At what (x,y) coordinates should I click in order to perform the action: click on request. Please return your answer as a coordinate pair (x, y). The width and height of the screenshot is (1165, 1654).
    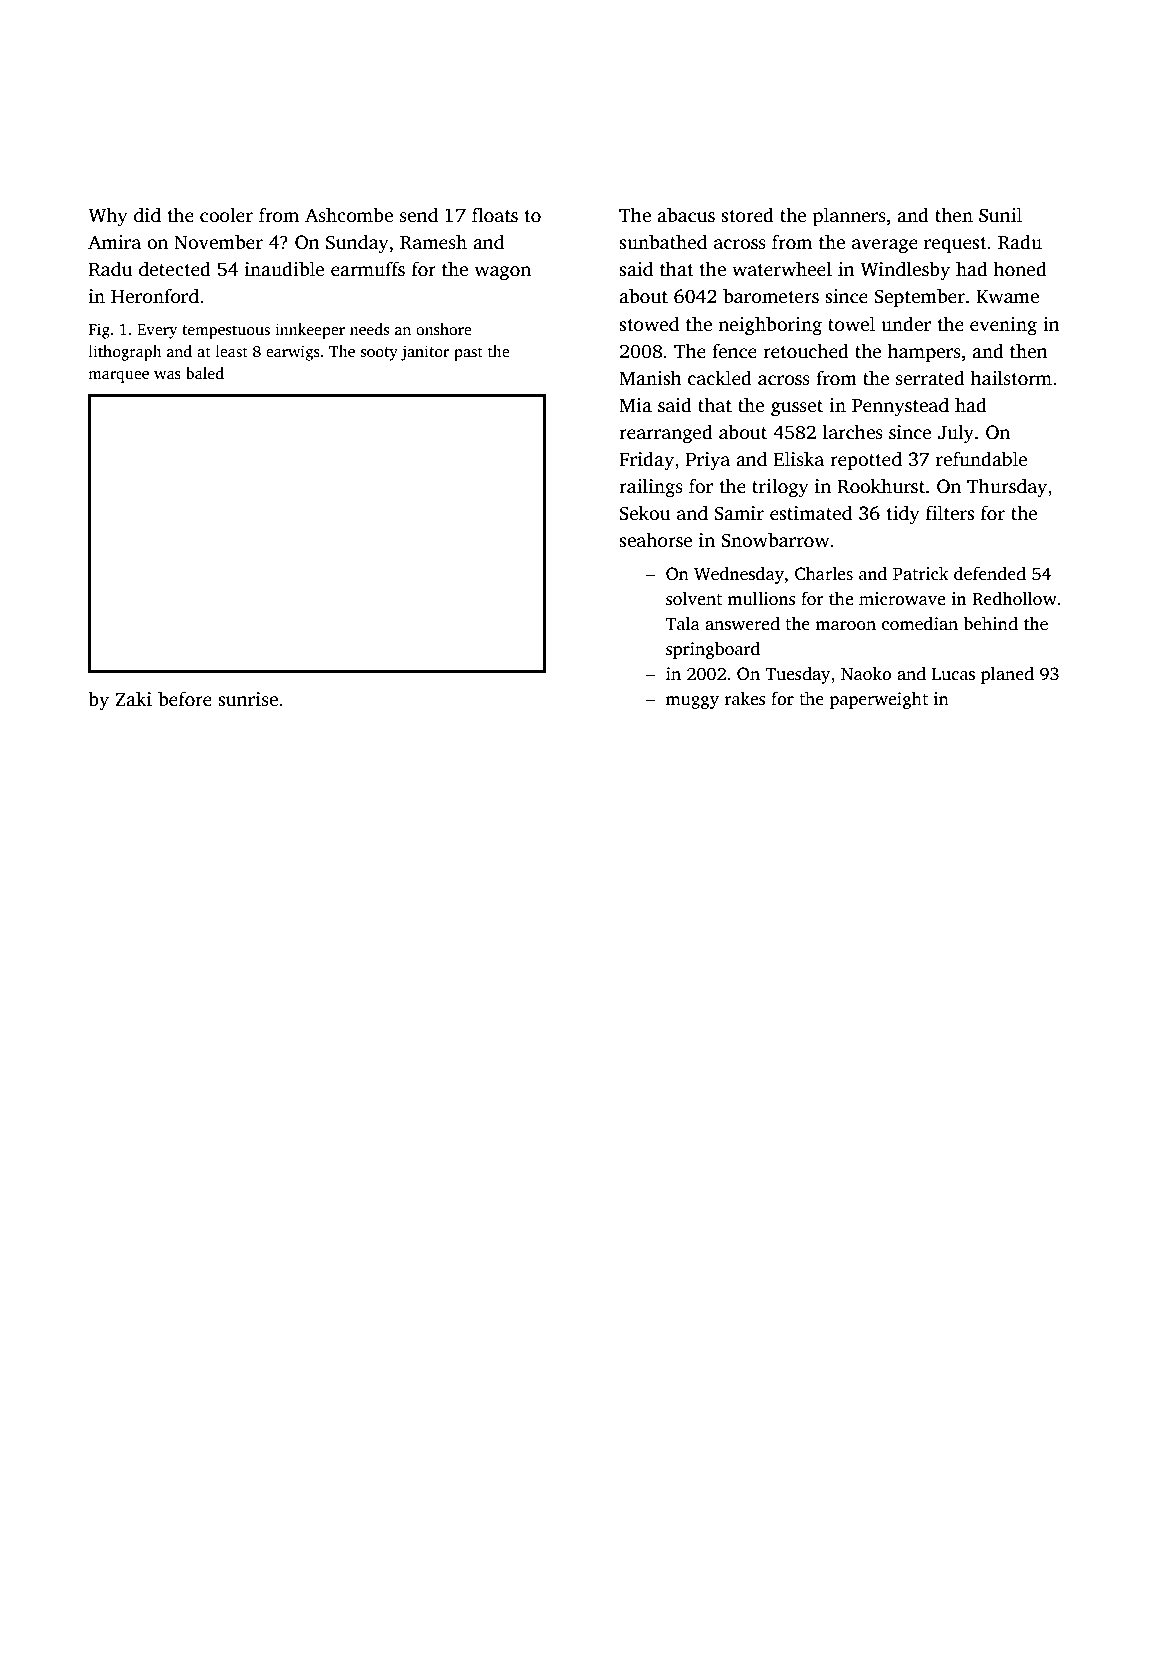
    Looking at the image, I should click on (955, 245).
